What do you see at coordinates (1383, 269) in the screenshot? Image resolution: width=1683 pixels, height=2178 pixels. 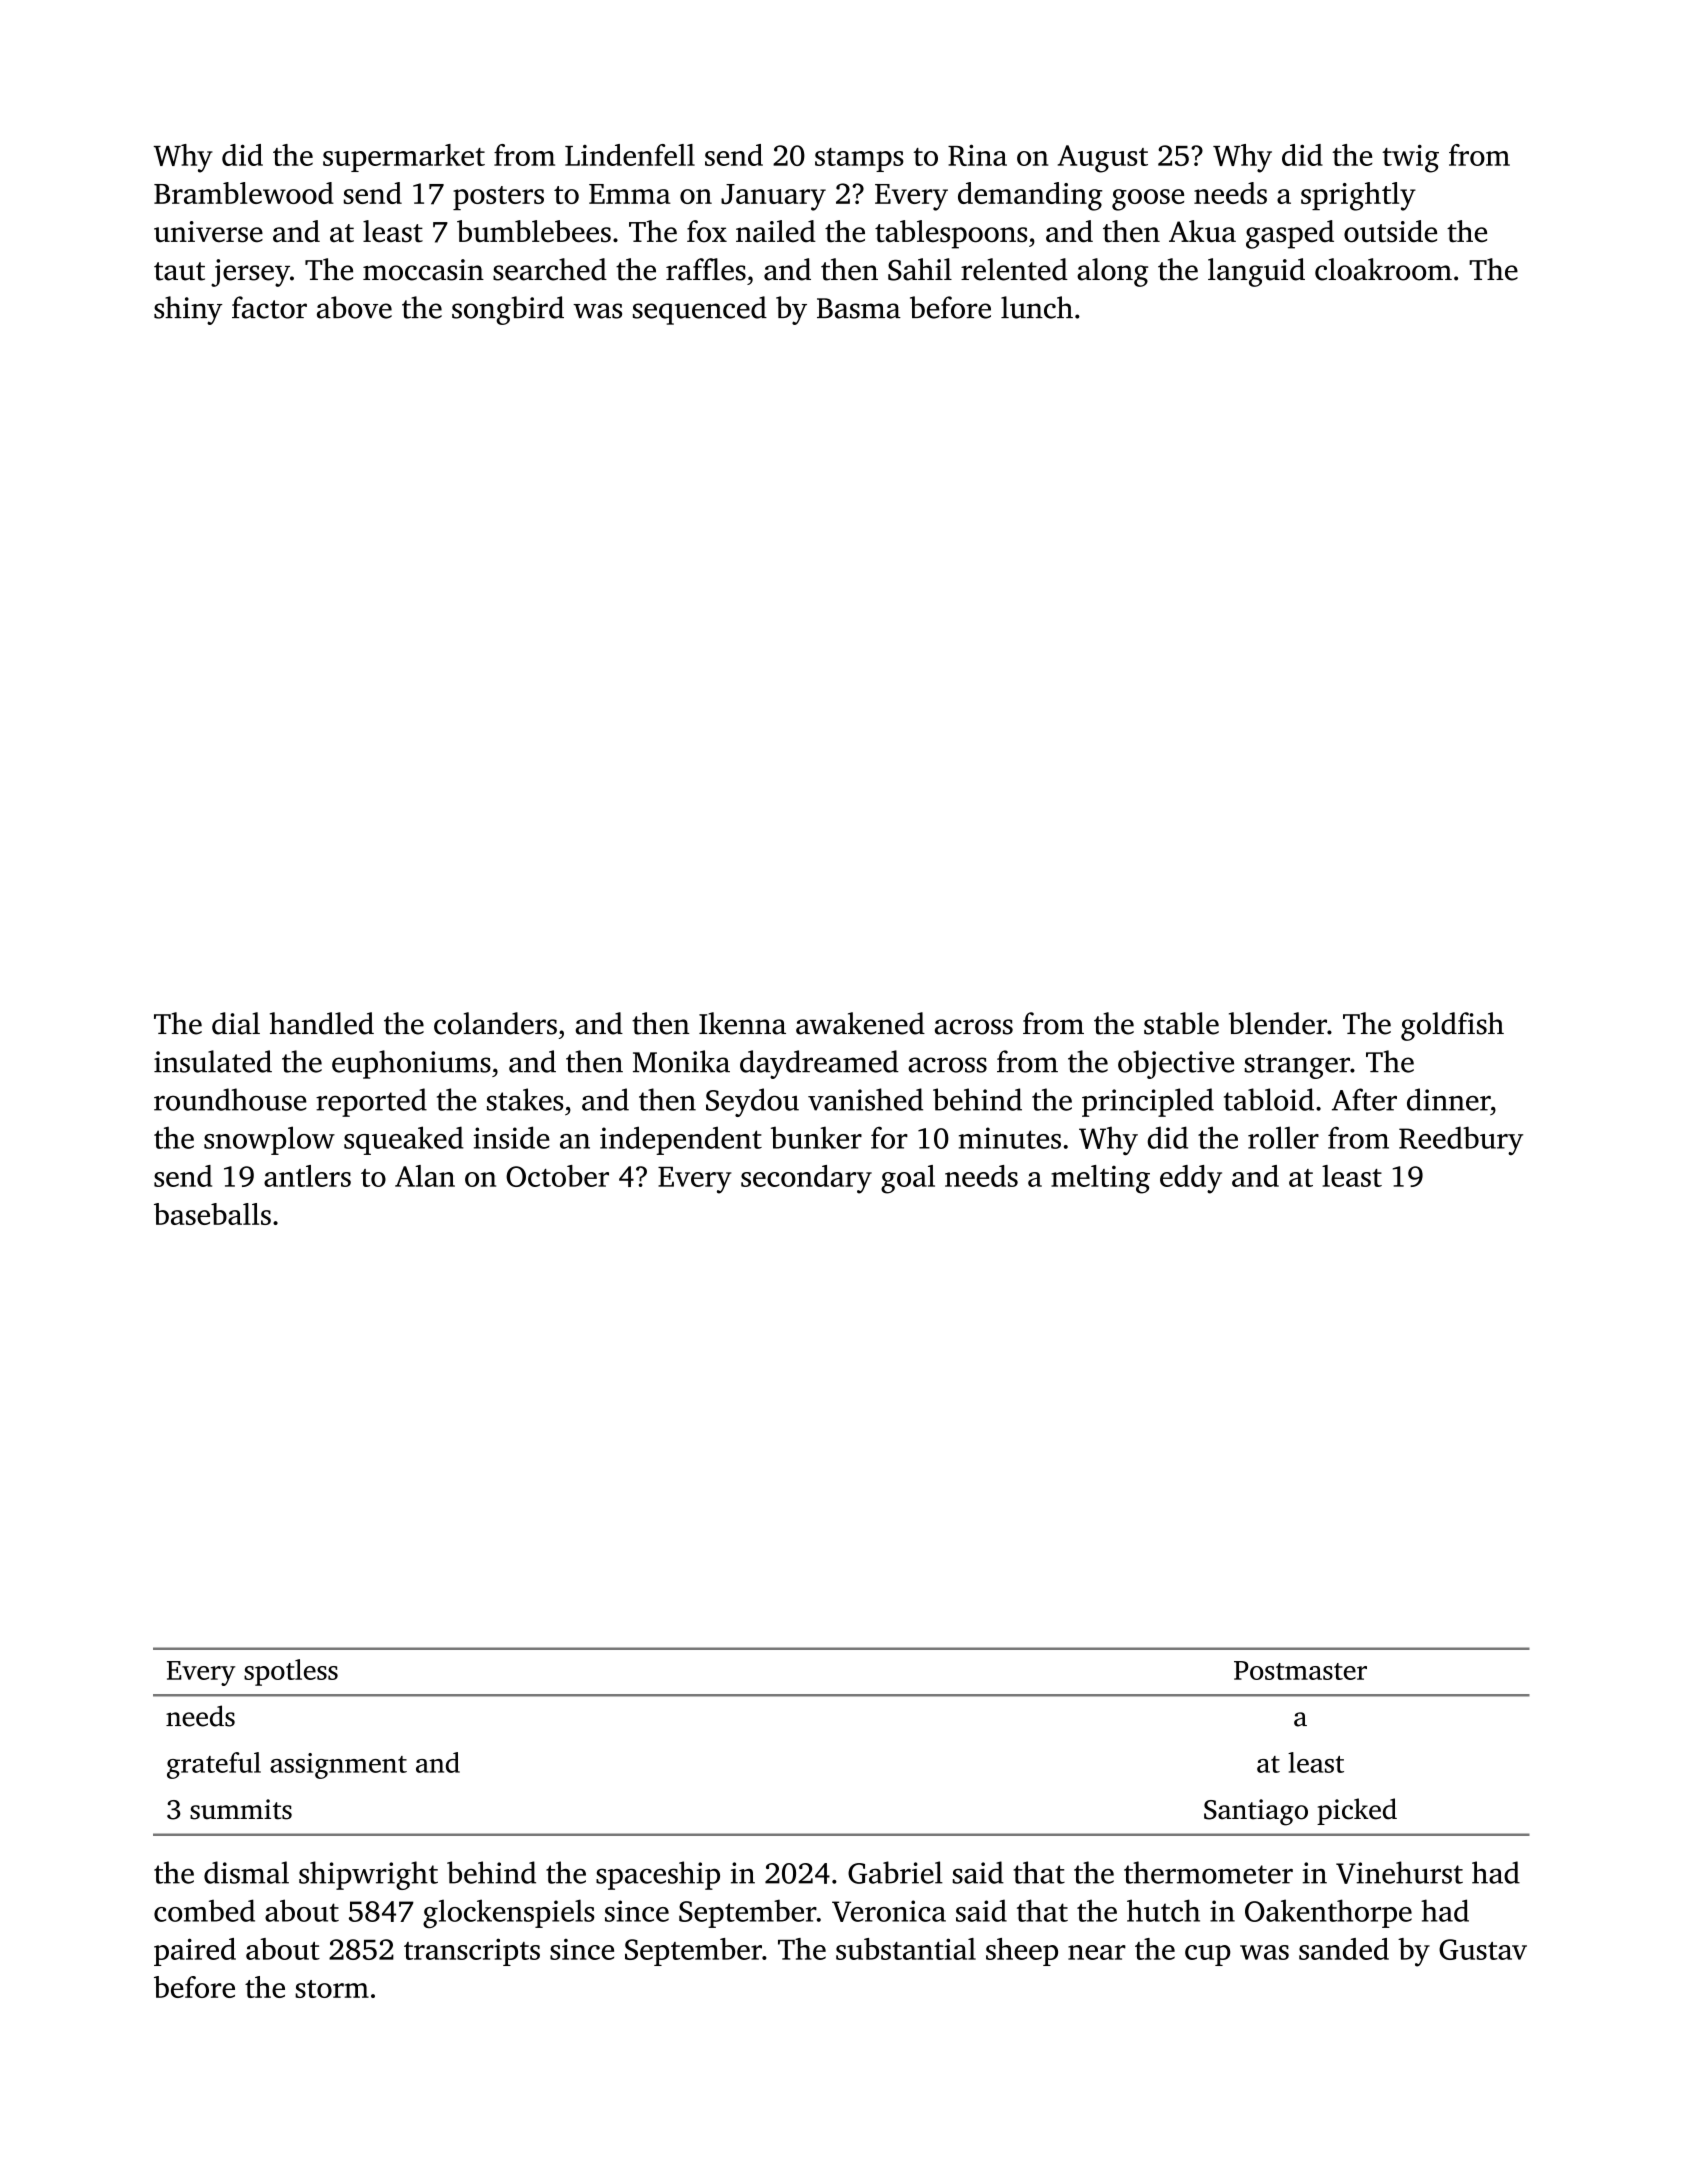 I see `cloakroom` at bounding box center [1383, 269].
